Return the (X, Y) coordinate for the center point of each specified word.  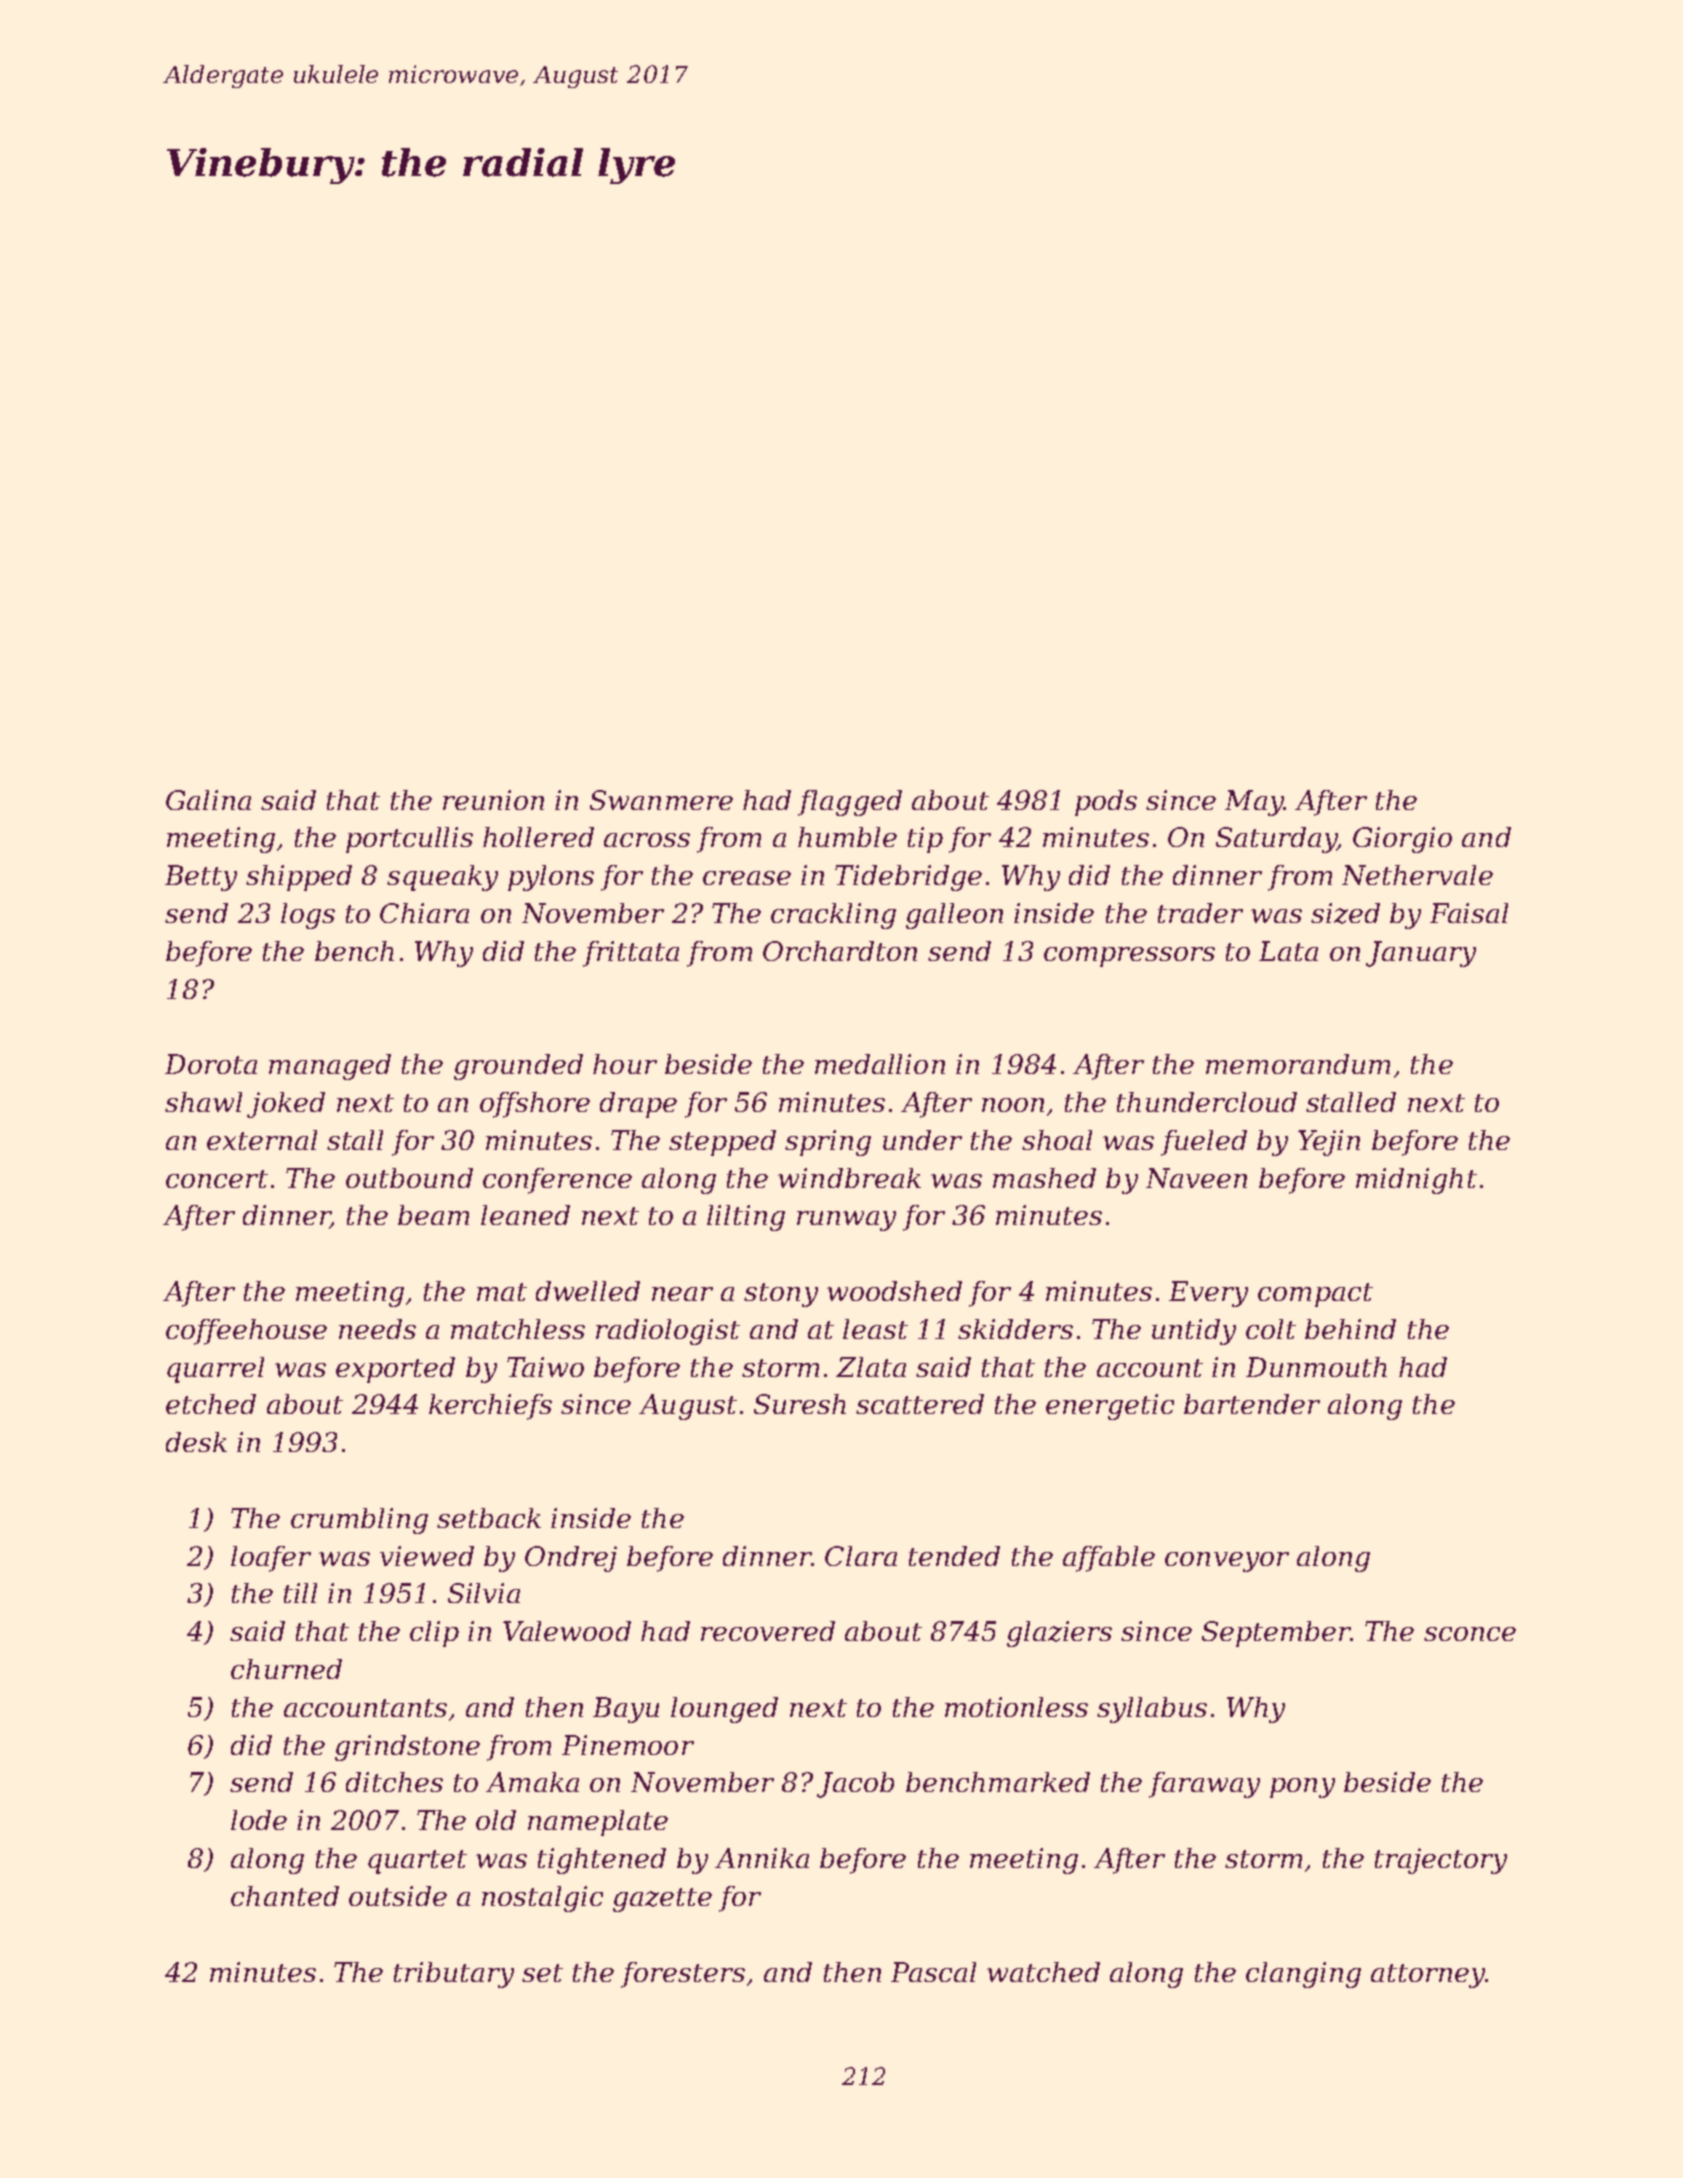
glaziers (1059, 1634)
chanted (285, 1896)
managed (330, 1067)
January (1421, 954)
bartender (1252, 1404)
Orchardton (840, 951)
